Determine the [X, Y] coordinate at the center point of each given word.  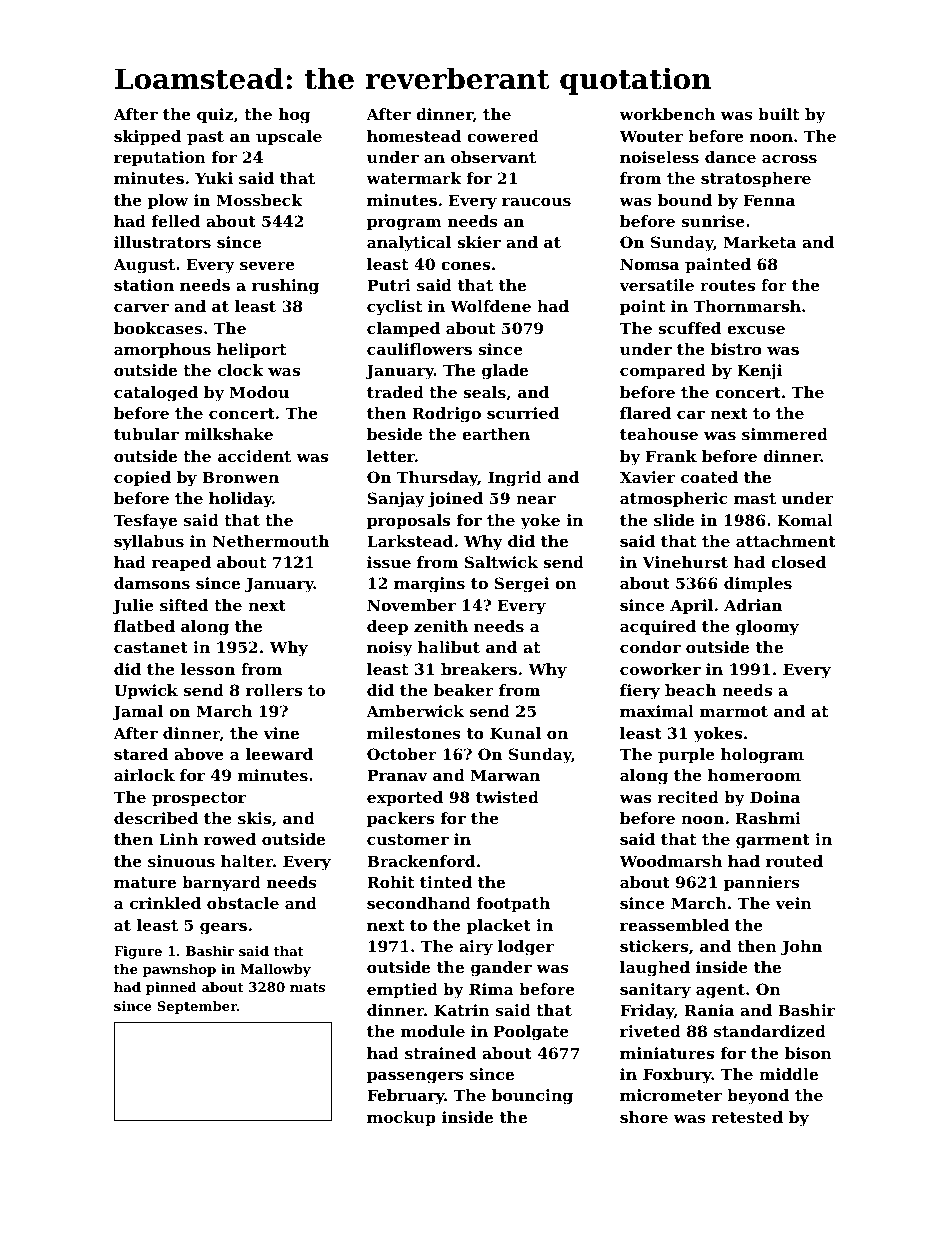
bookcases [158, 328]
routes [727, 285]
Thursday [437, 479]
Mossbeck [259, 200]
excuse [756, 329]
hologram [762, 756]
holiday [240, 500]
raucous [536, 201]
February [406, 1097]
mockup [401, 1118]
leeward [279, 754]
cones [465, 265]
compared [663, 371]
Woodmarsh [671, 861]
